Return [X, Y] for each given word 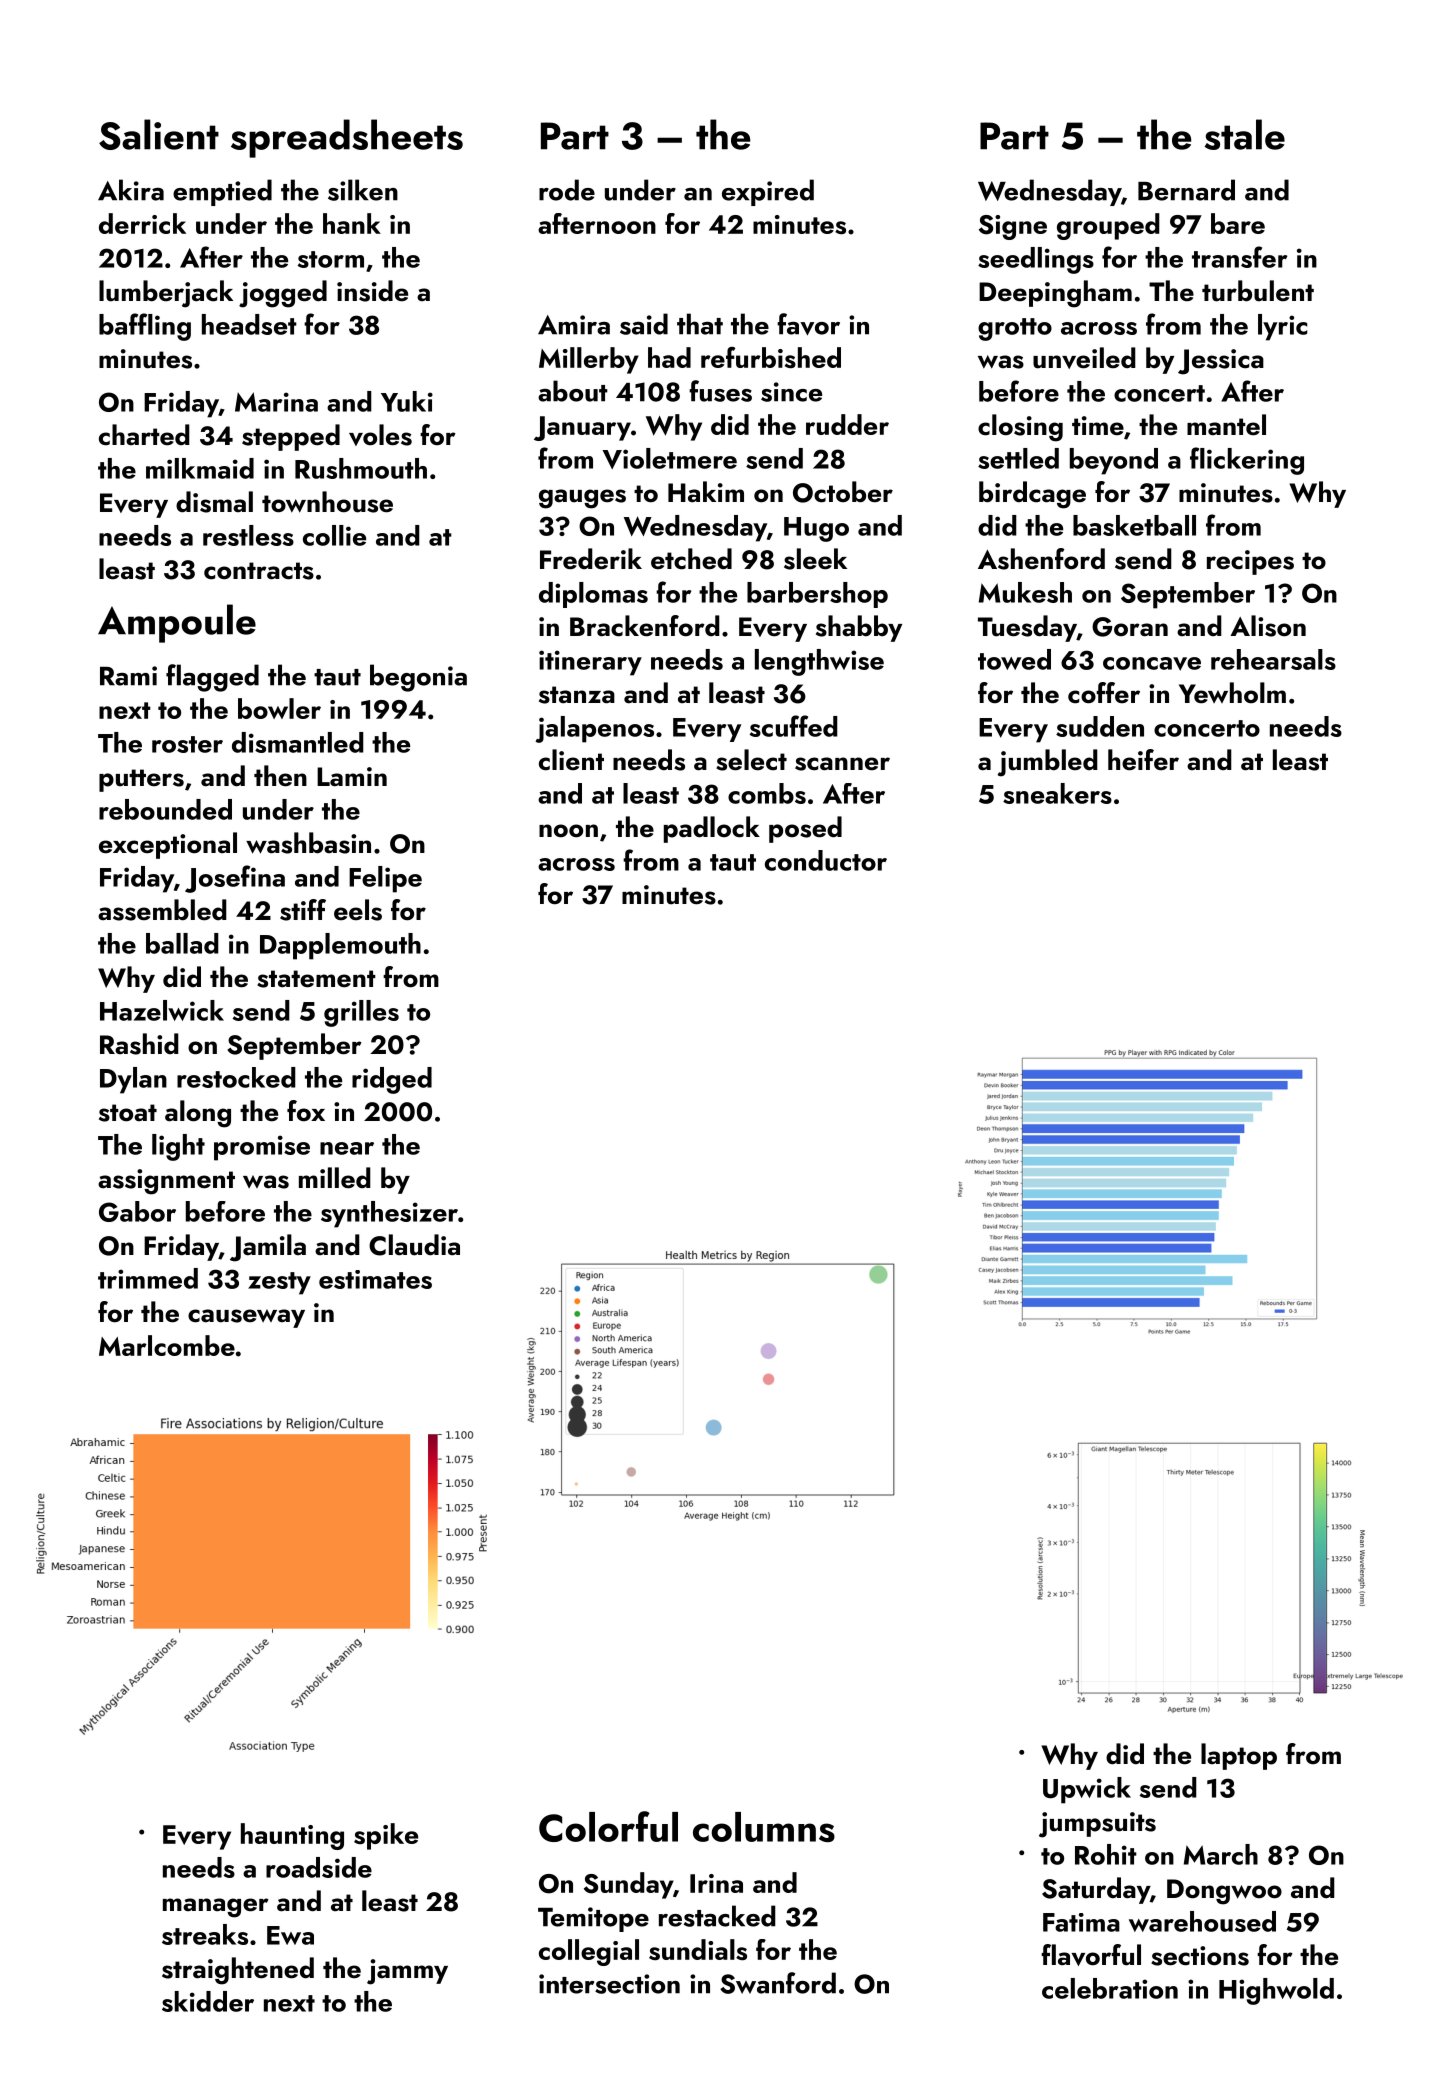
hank [352, 223]
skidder [208, 2001]
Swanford [778, 1983]
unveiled [1084, 358]
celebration [1110, 1988]
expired [768, 192]
